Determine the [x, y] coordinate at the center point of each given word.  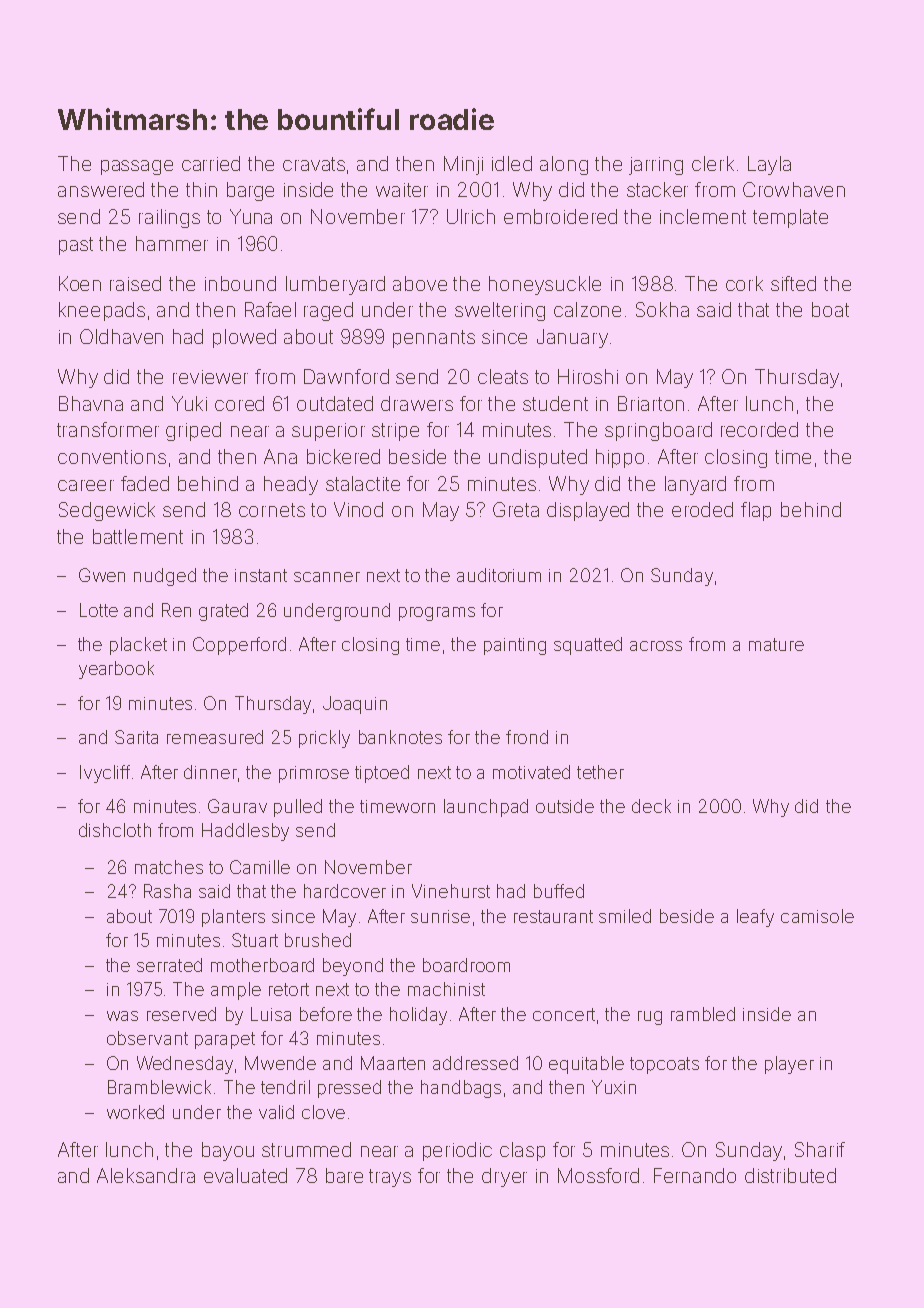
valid [276, 1112]
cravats [314, 164]
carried [211, 163]
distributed [790, 1175]
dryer [504, 1177]
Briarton [651, 403]
